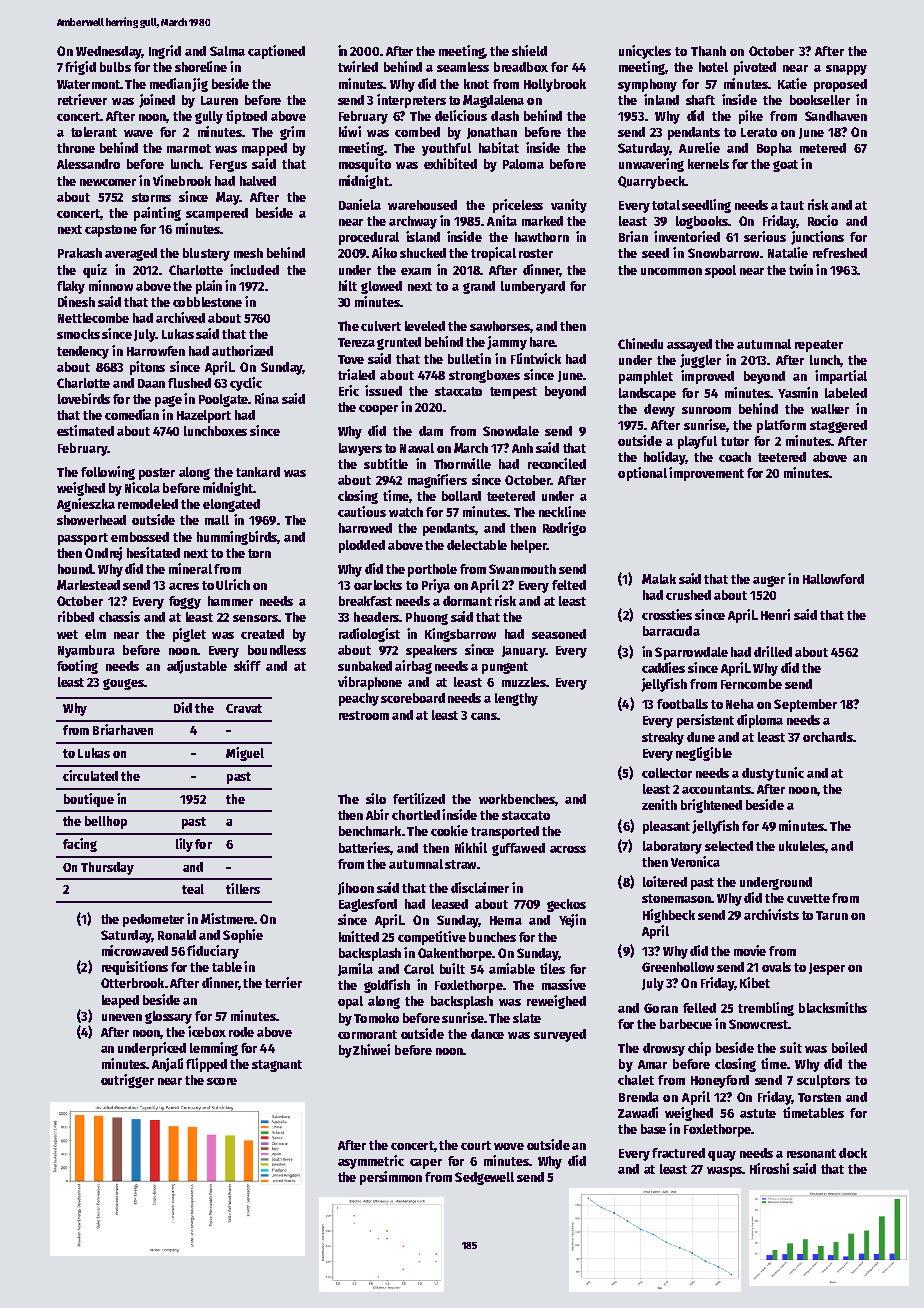 This screenshot has width=924, height=1308. Describe the element at coordinates (213, 952) in the screenshot. I see `fiduciary` at that location.
